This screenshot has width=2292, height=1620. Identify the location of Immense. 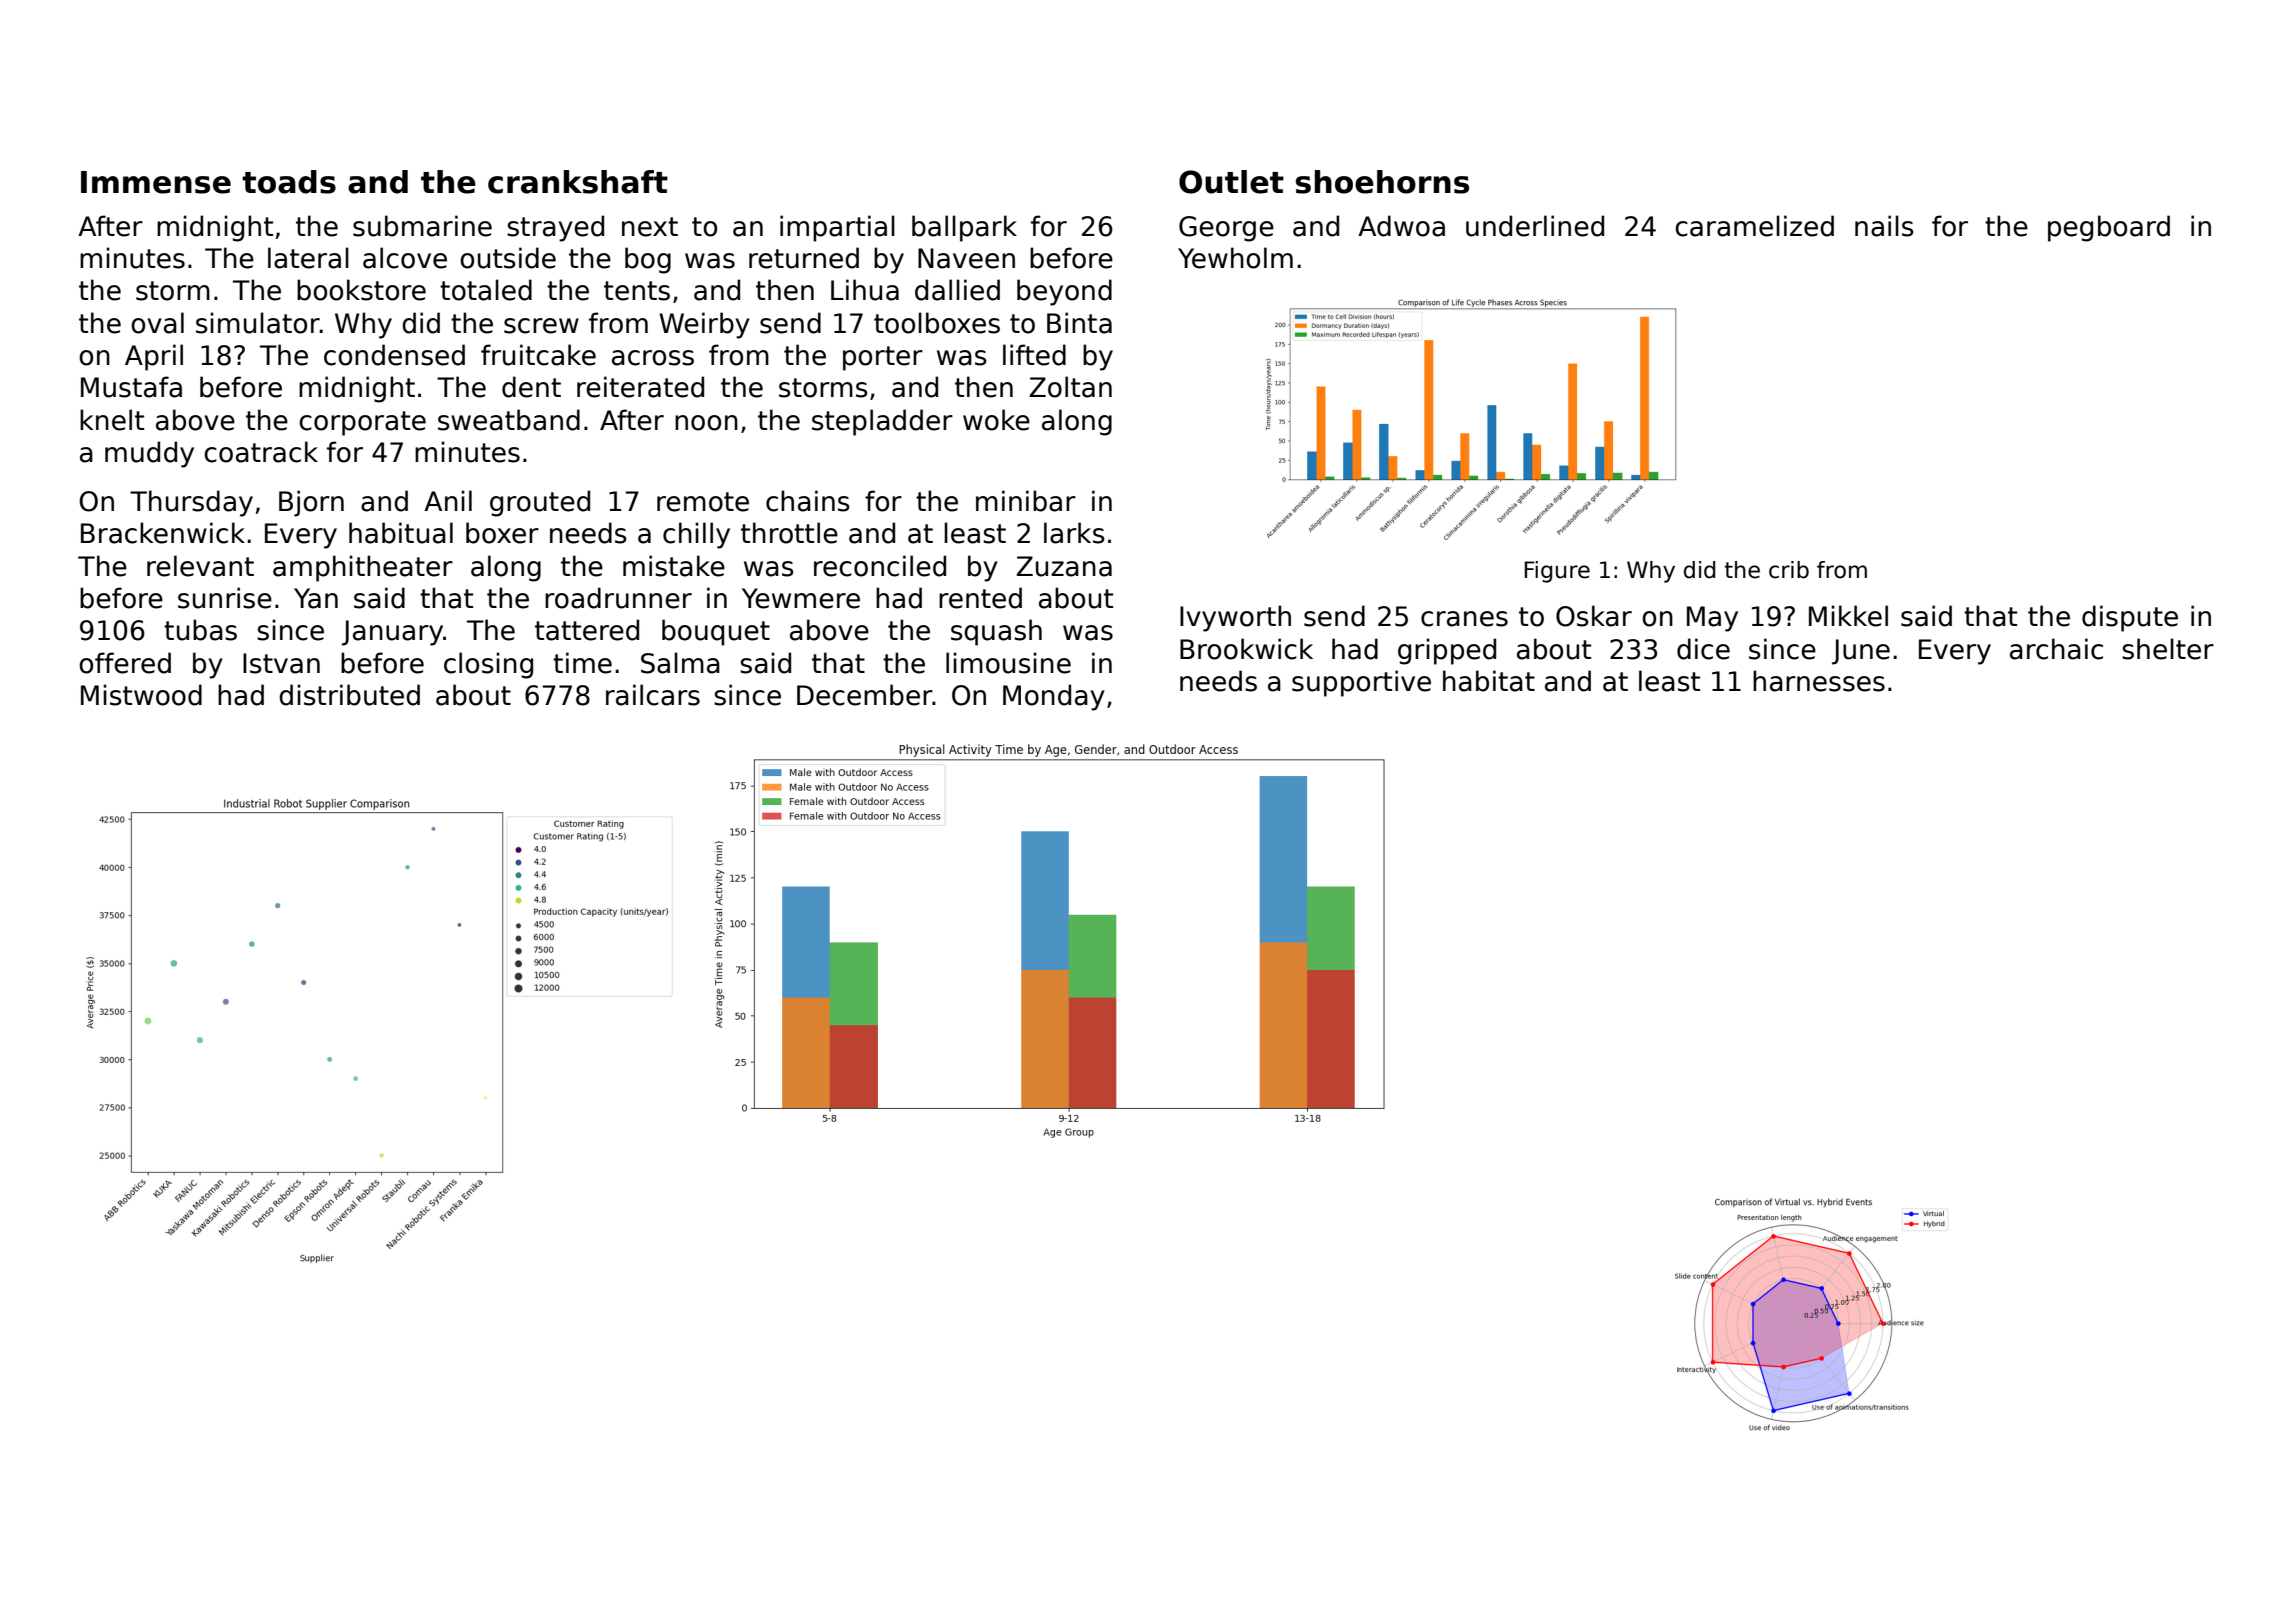
(156, 182).
